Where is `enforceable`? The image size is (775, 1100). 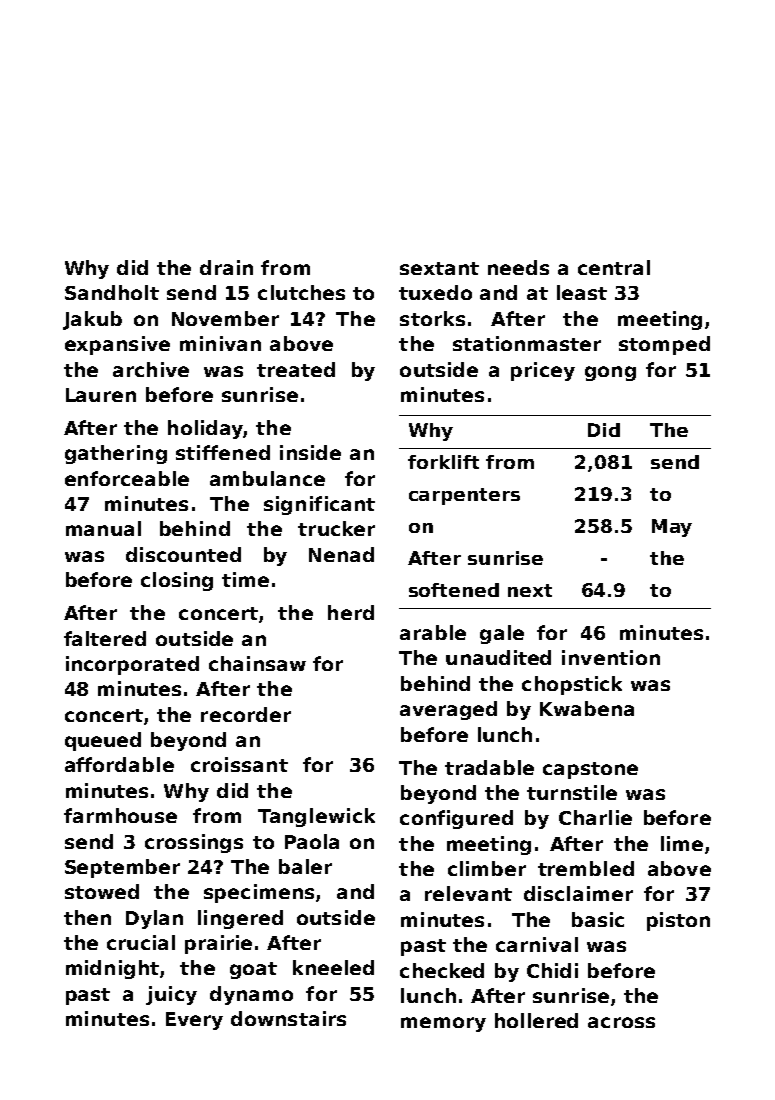
enforceable is located at coordinates (127, 478).
